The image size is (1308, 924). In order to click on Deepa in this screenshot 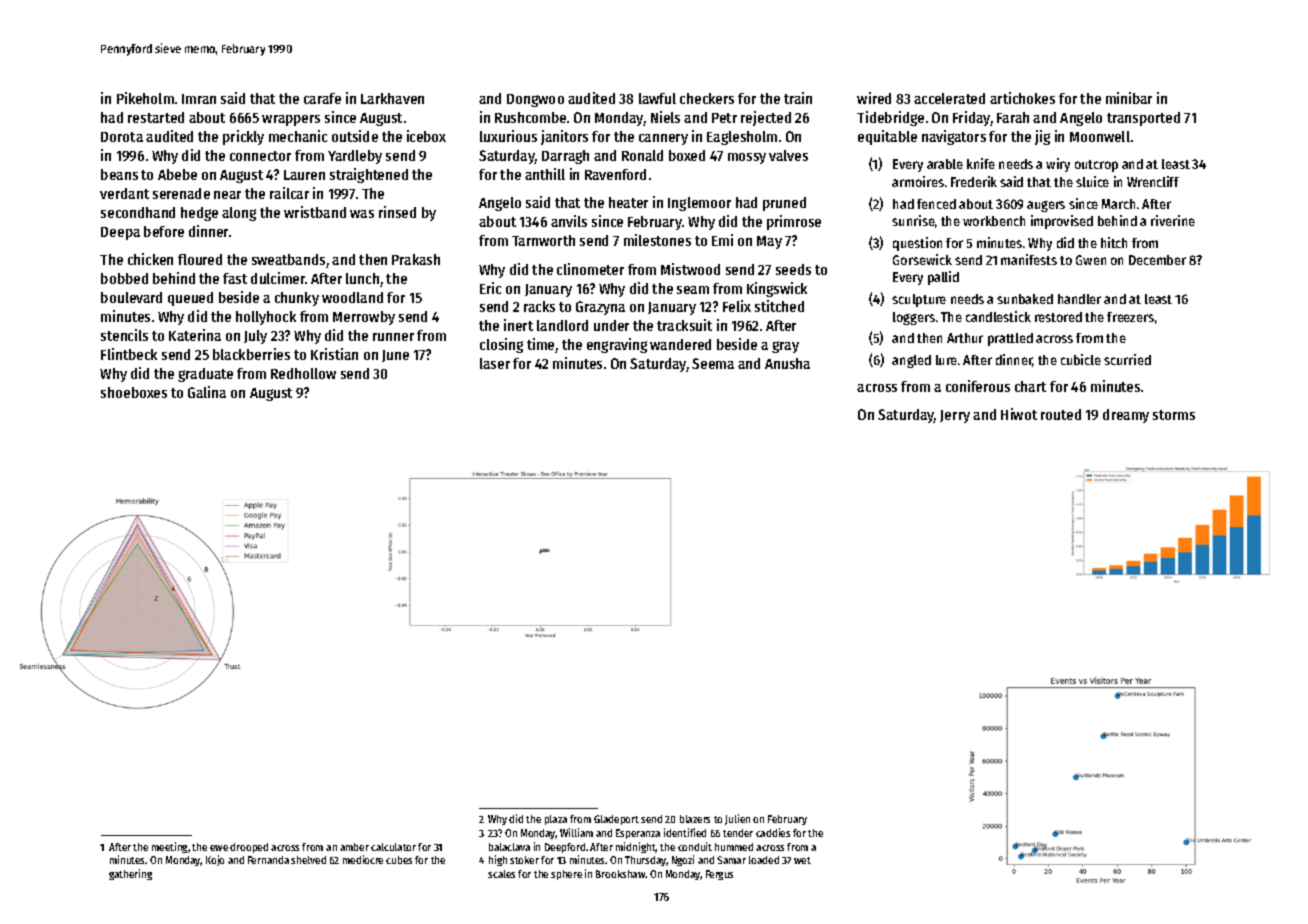, I will do `click(120, 233)`.
